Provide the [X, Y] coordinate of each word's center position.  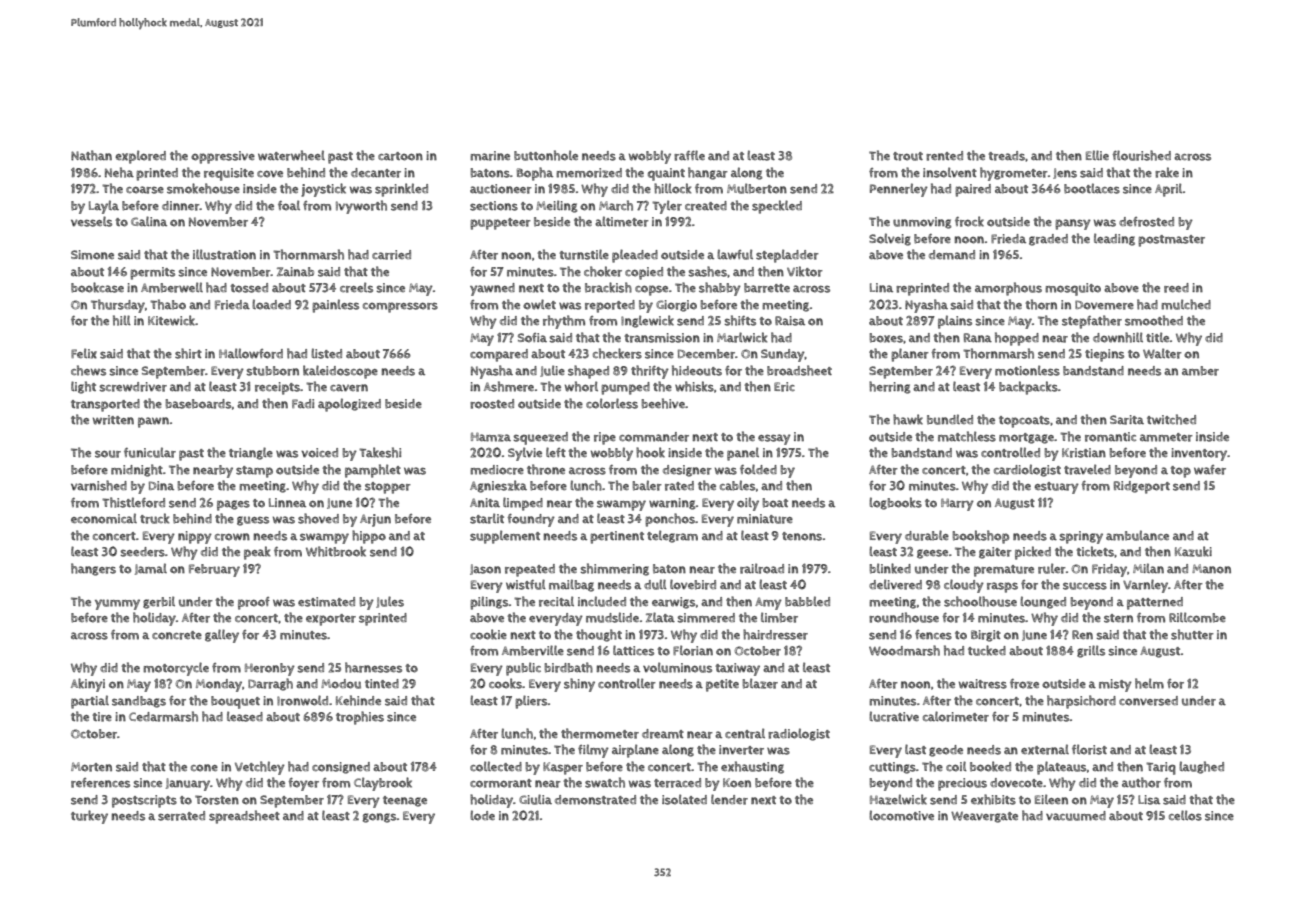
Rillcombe [1197, 617]
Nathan [91, 155]
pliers [531, 702]
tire [102, 717]
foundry [531, 520]
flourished [1141, 155]
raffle [689, 155]
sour [108, 454]
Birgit [986, 636]
